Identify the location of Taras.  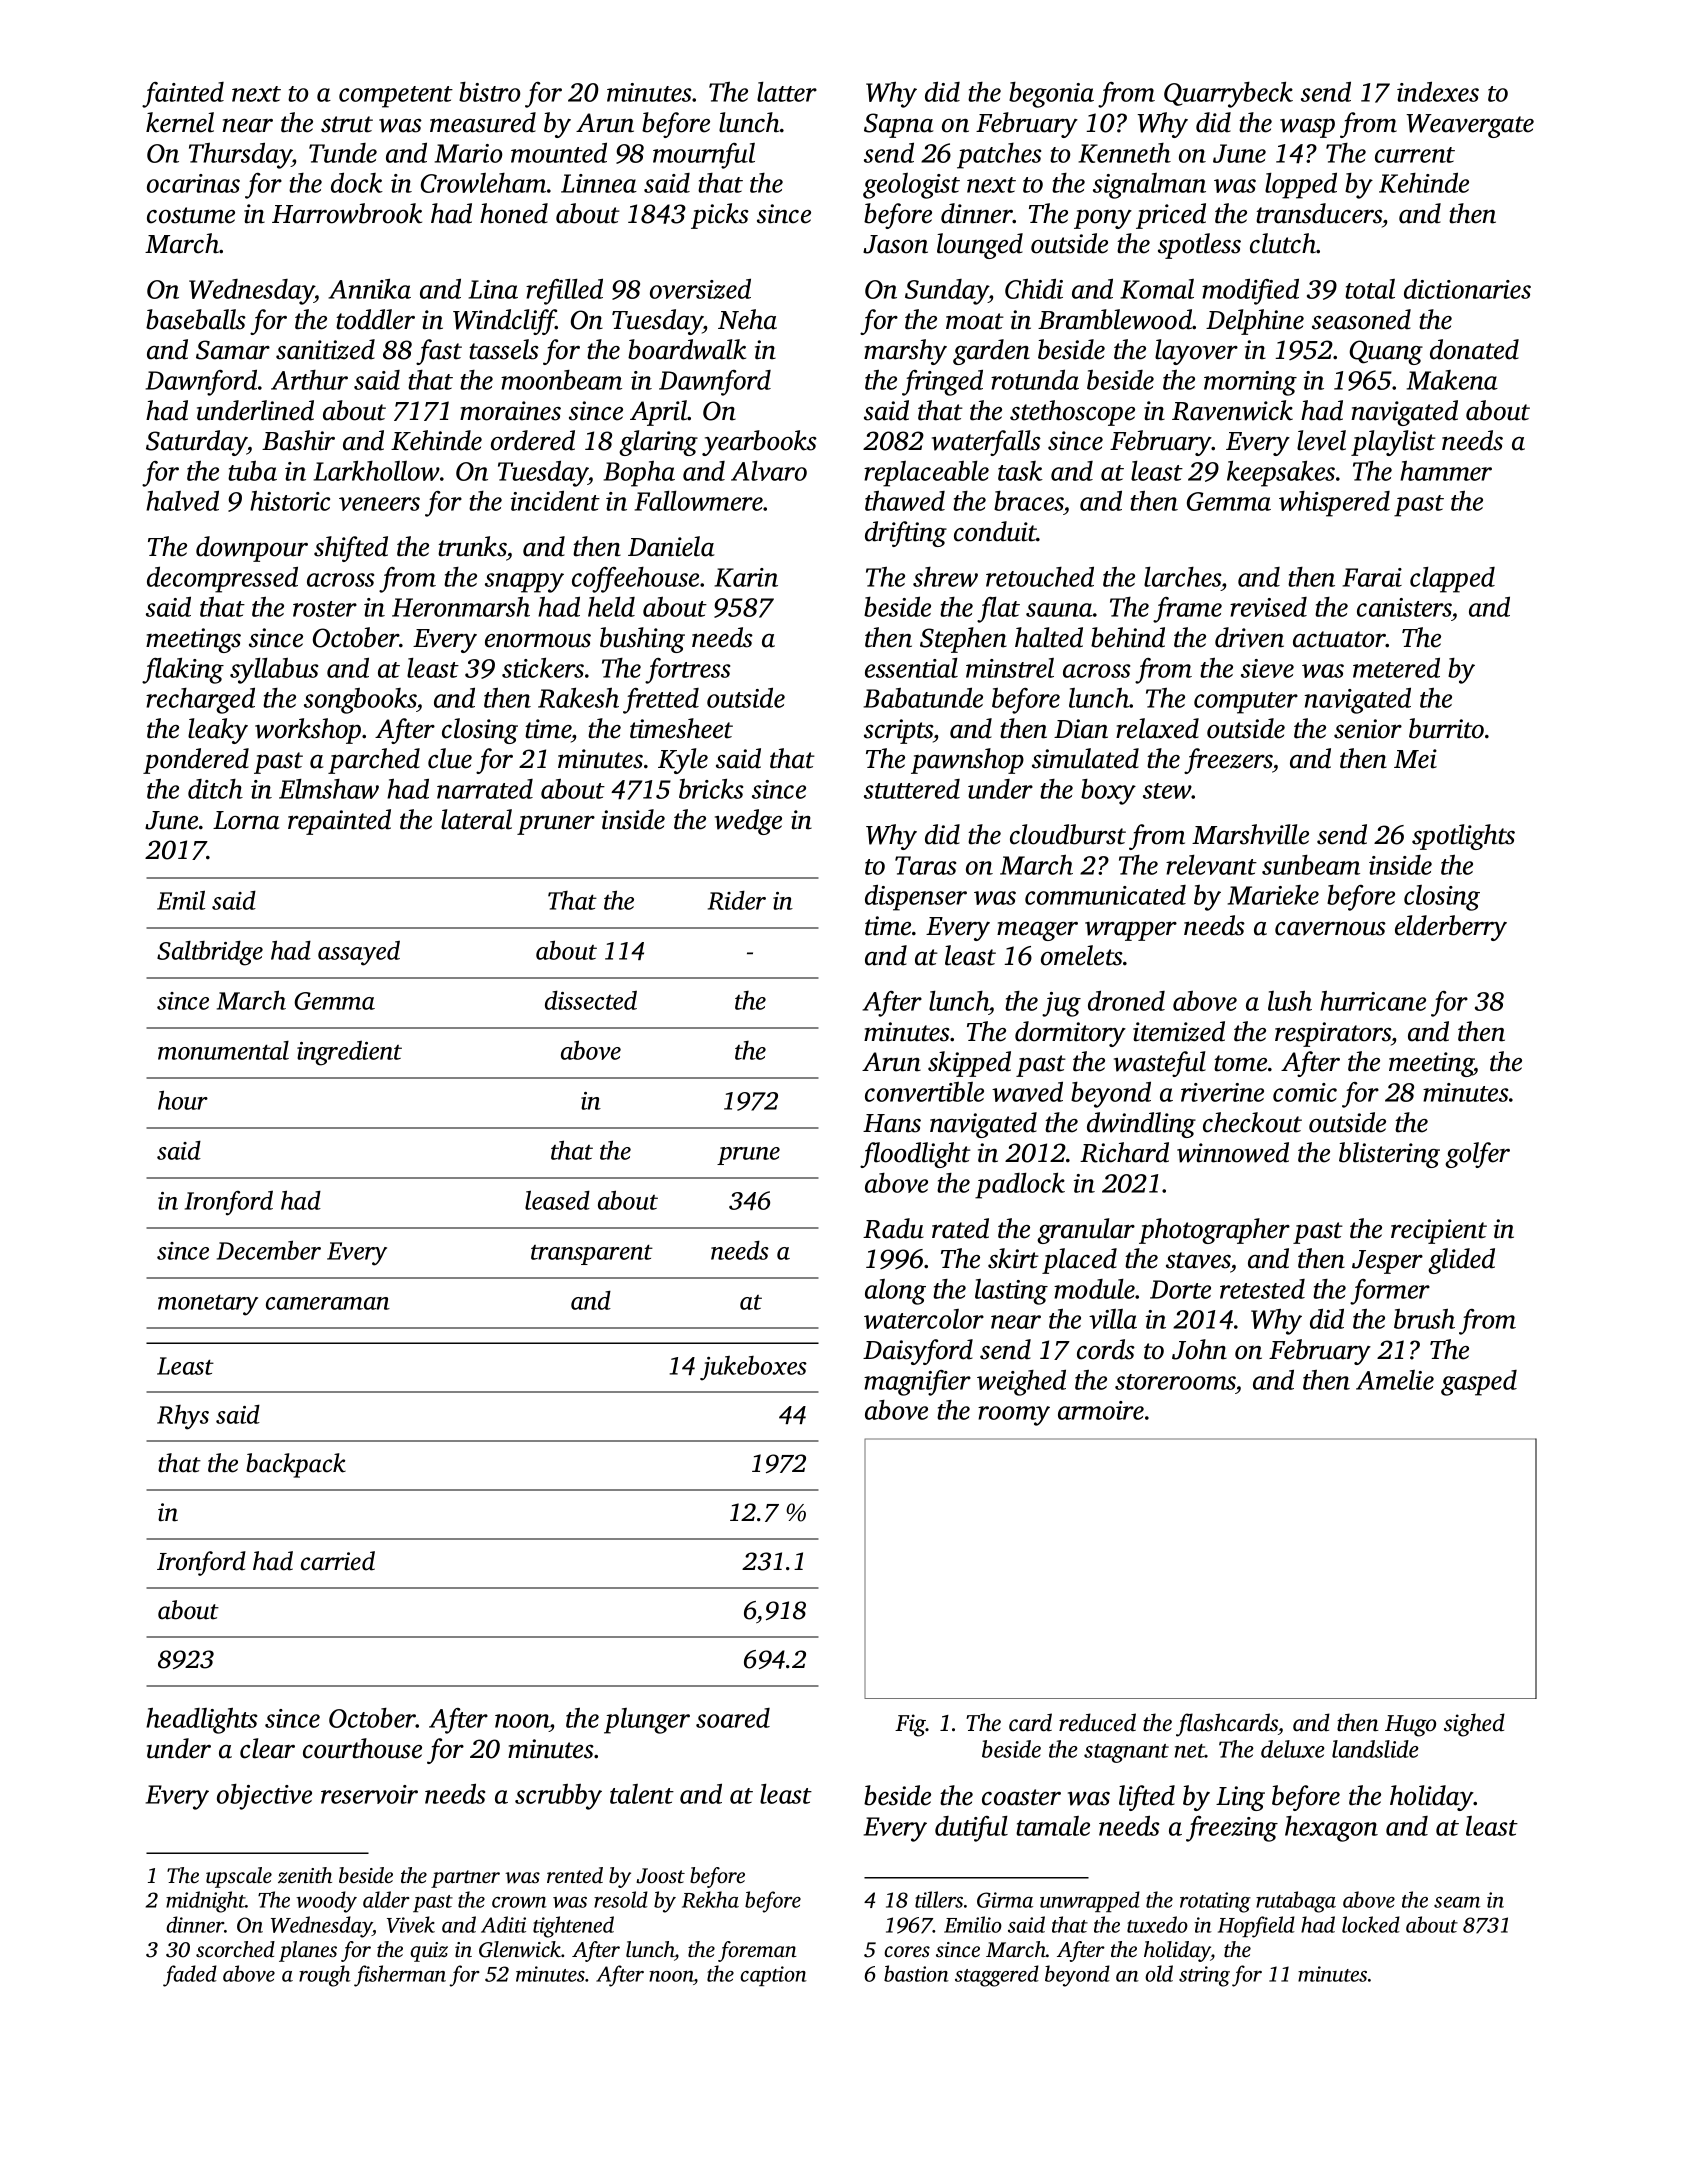
(925, 865).
